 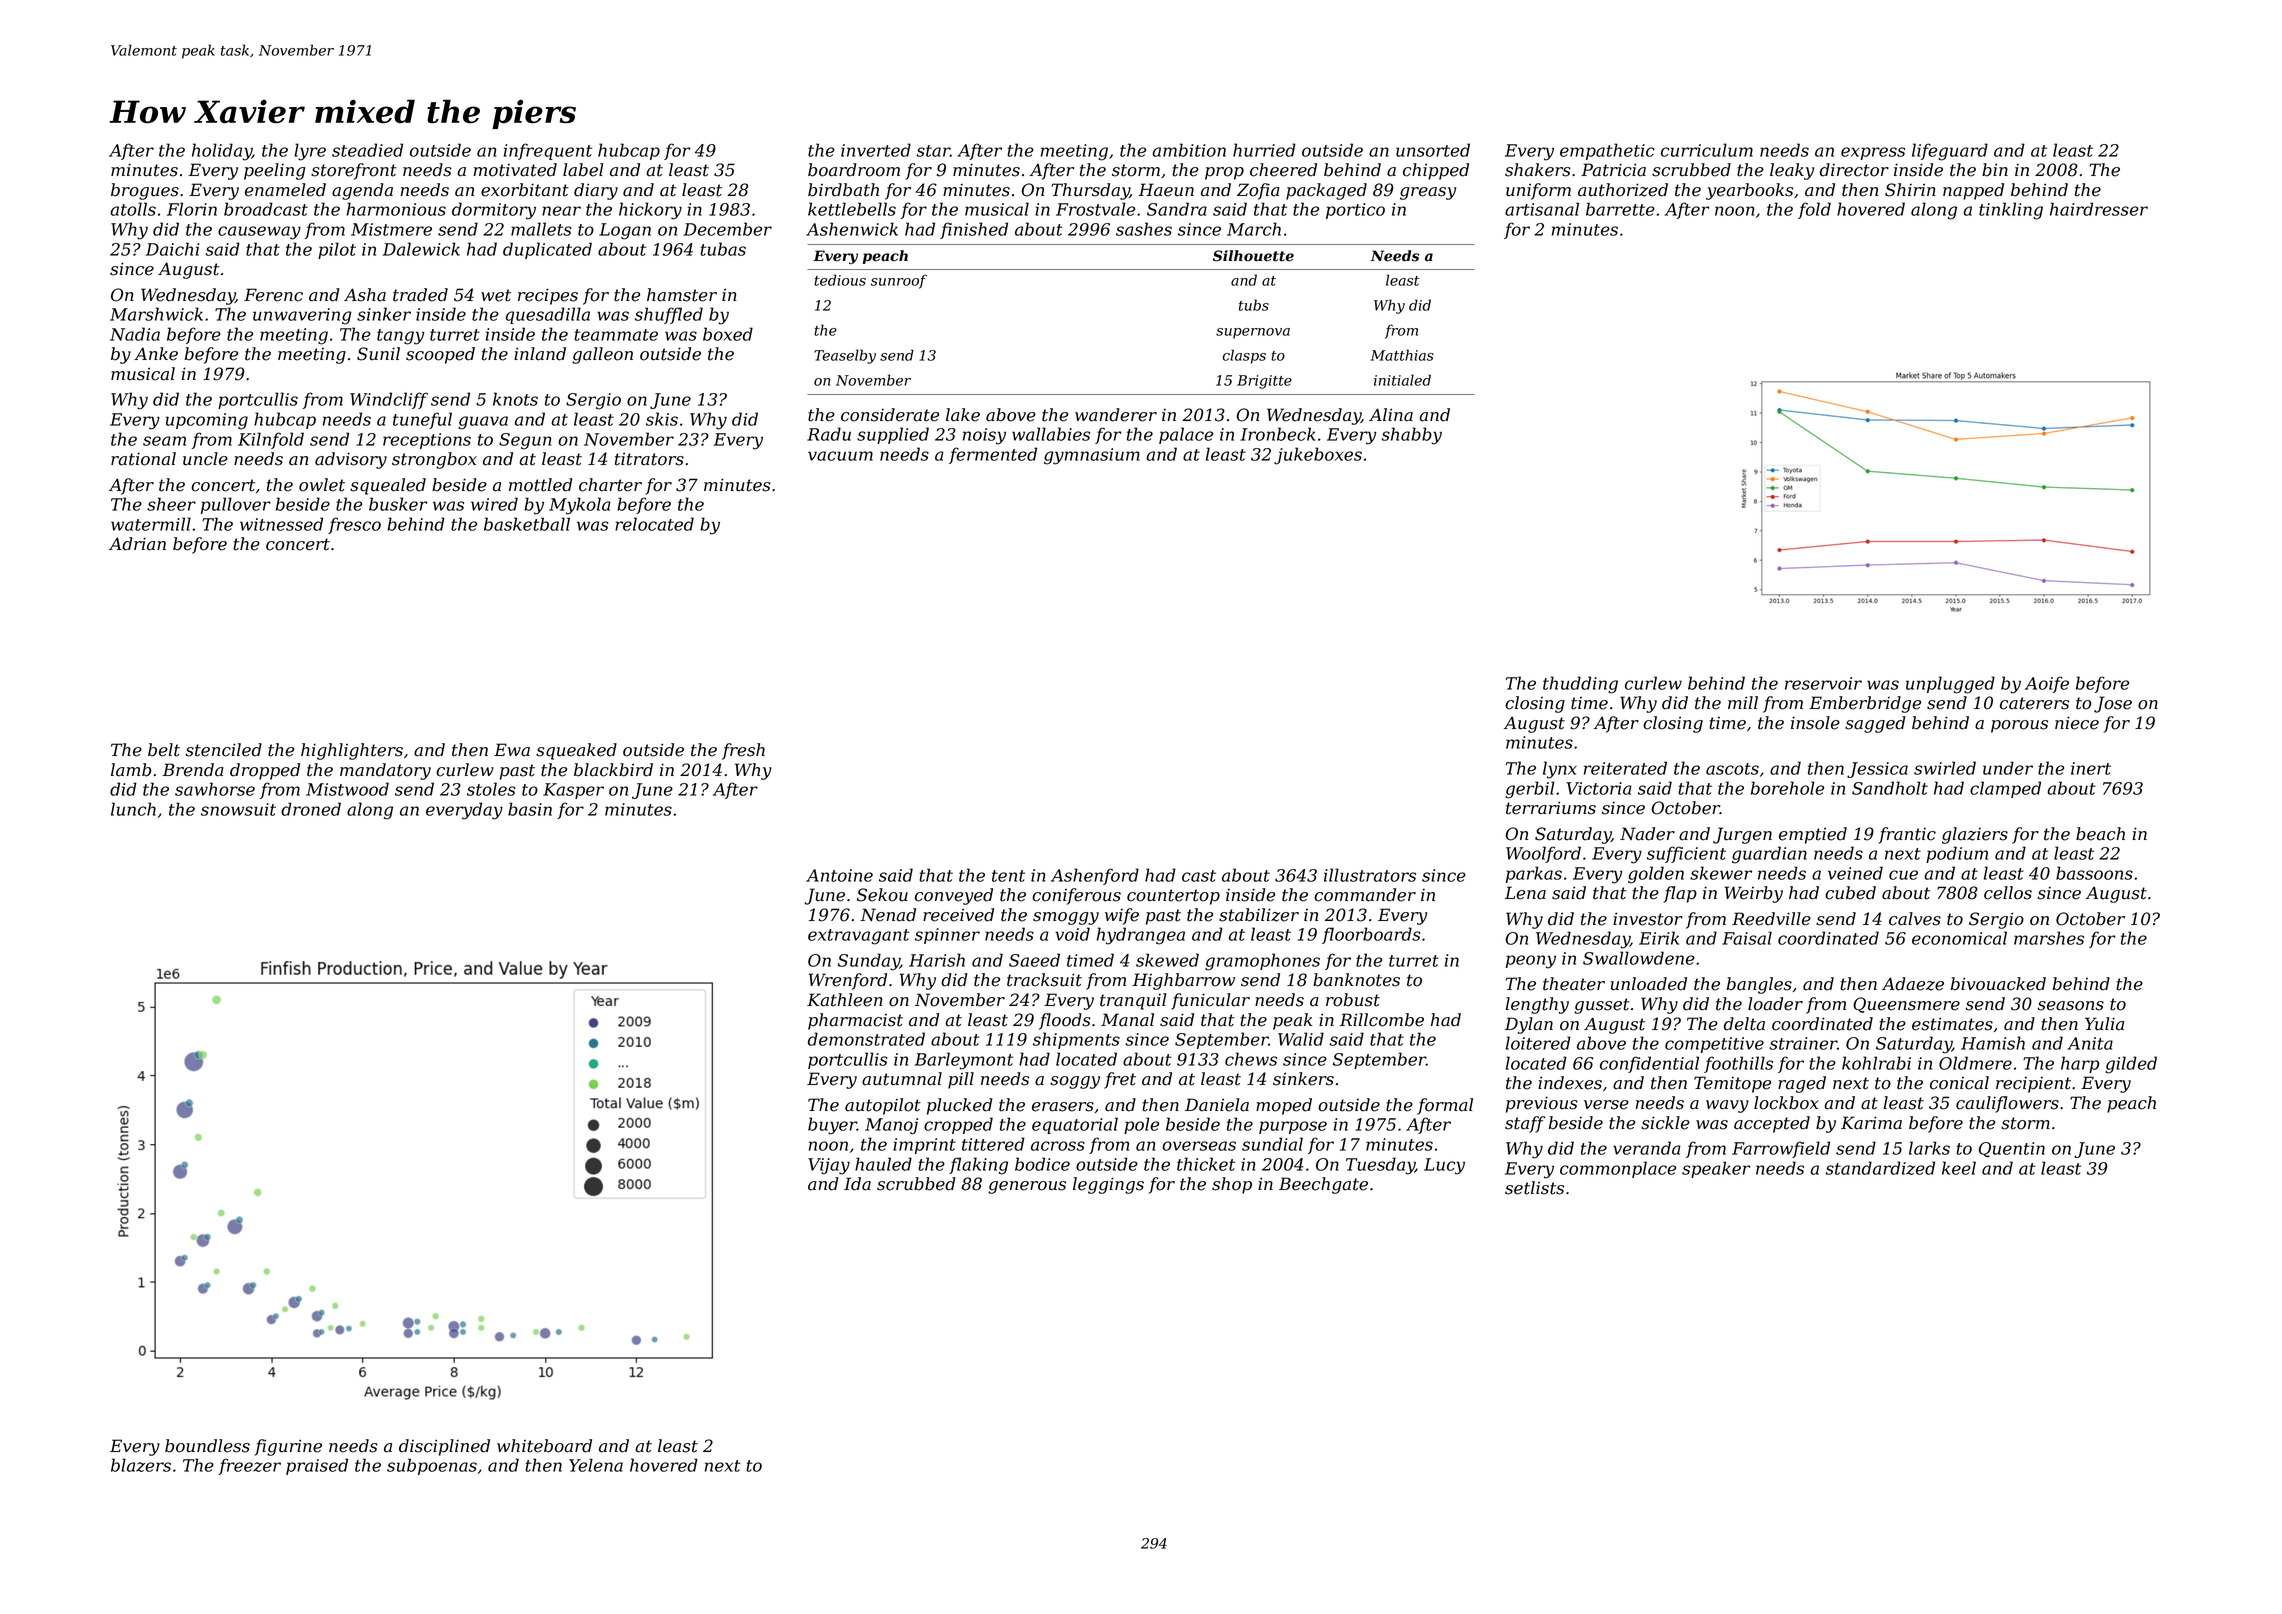 What do you see at coordinates (1707, 150) in the screenshot?
I see `curriculum` at bounding box center [1707, 150].
